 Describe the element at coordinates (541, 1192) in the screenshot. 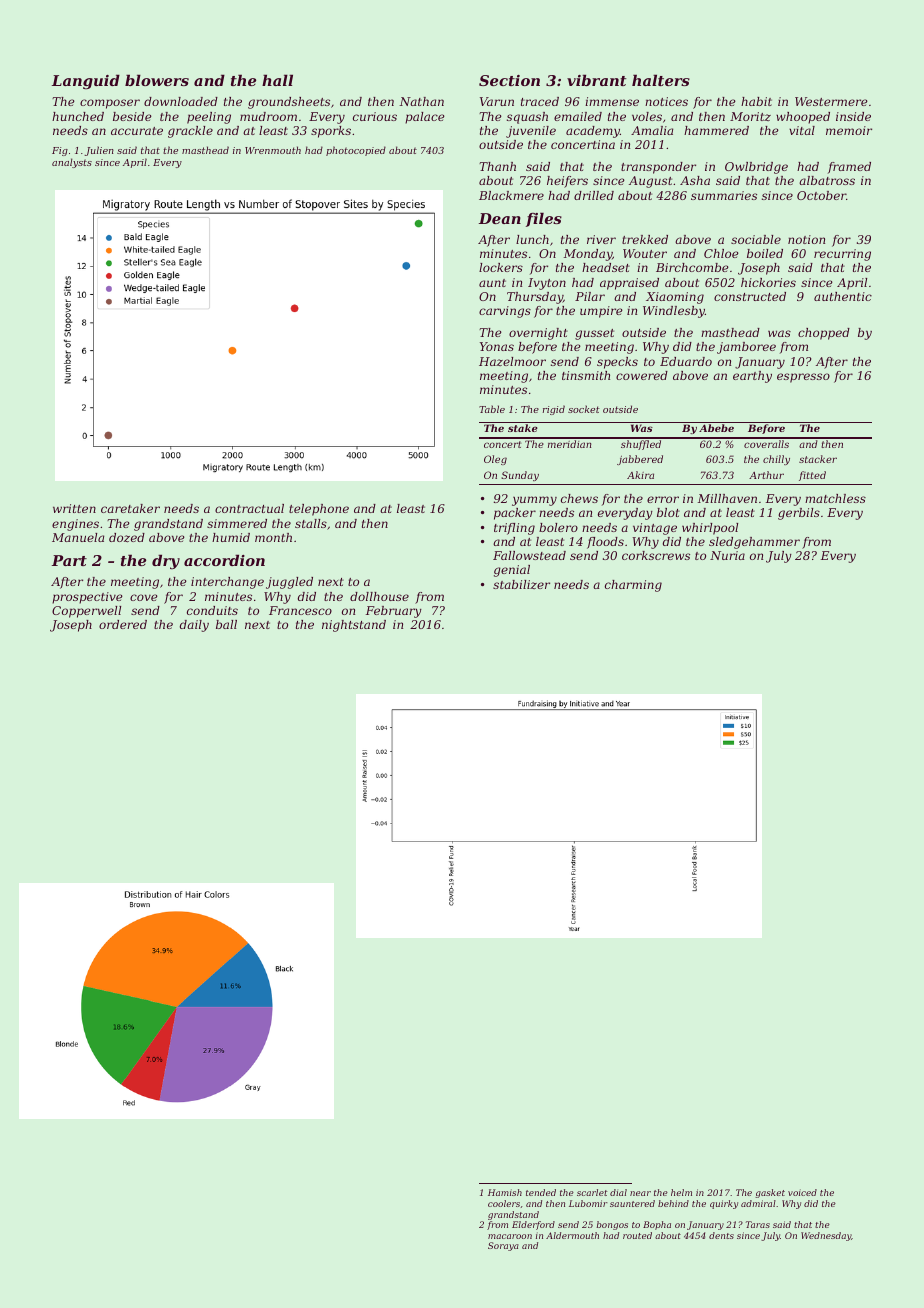

I see `tended` at that location.
